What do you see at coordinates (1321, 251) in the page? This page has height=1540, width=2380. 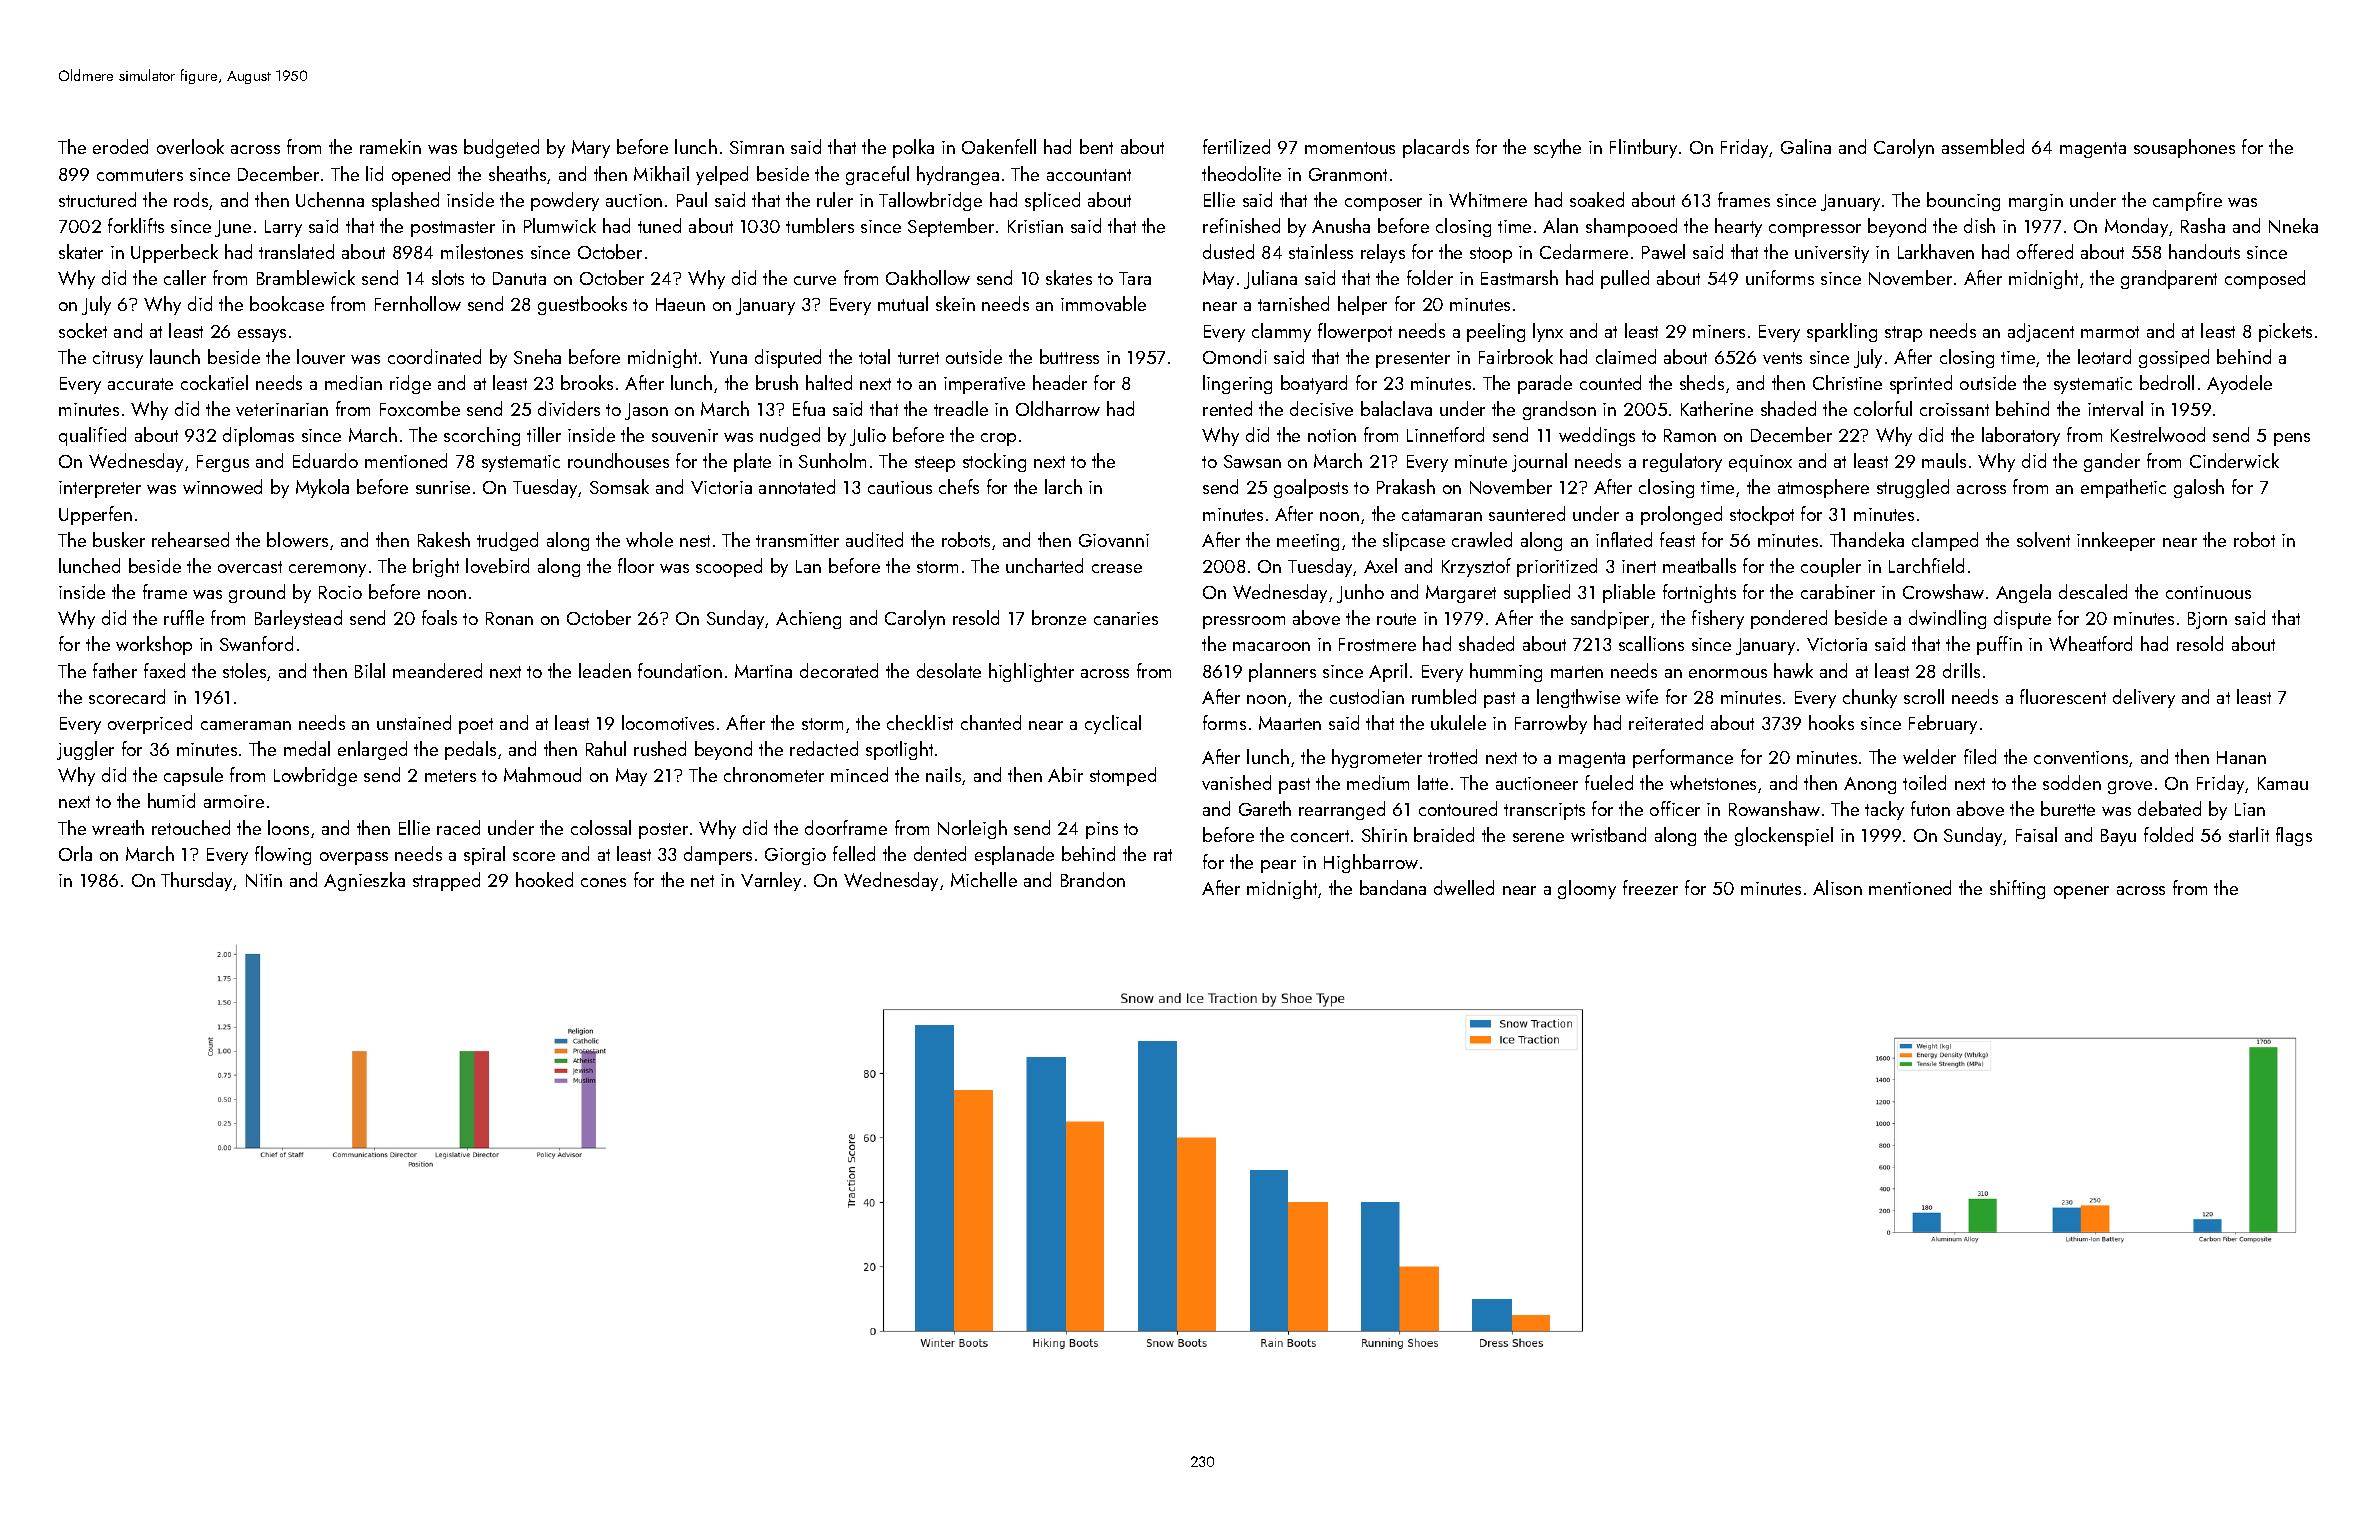 I see `stainless` at bounding box center [1321, 251].
